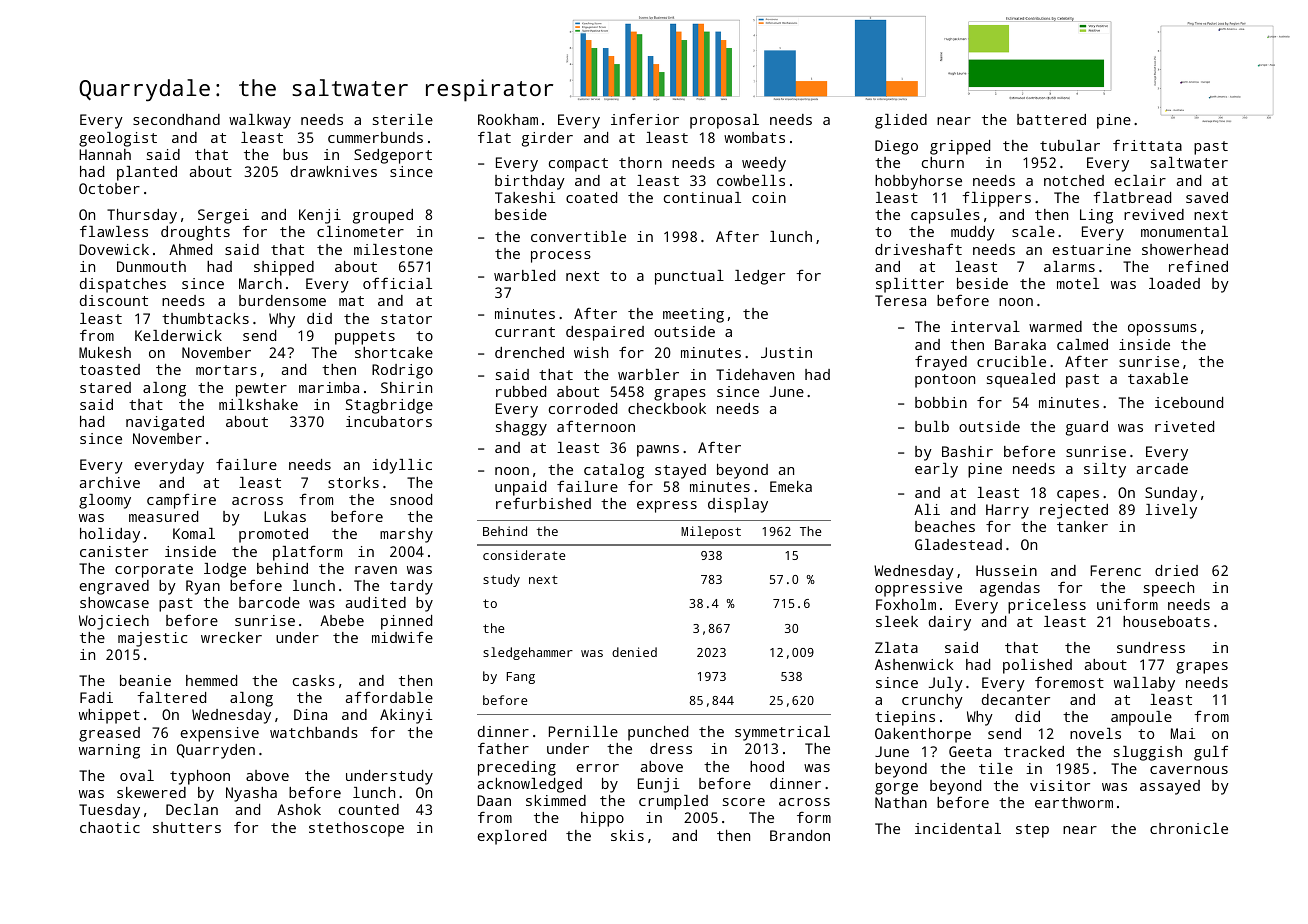 Image resolution: width=1308 pixels, height=924 pixels. I want to click on arcade, so click(1162, 468).
